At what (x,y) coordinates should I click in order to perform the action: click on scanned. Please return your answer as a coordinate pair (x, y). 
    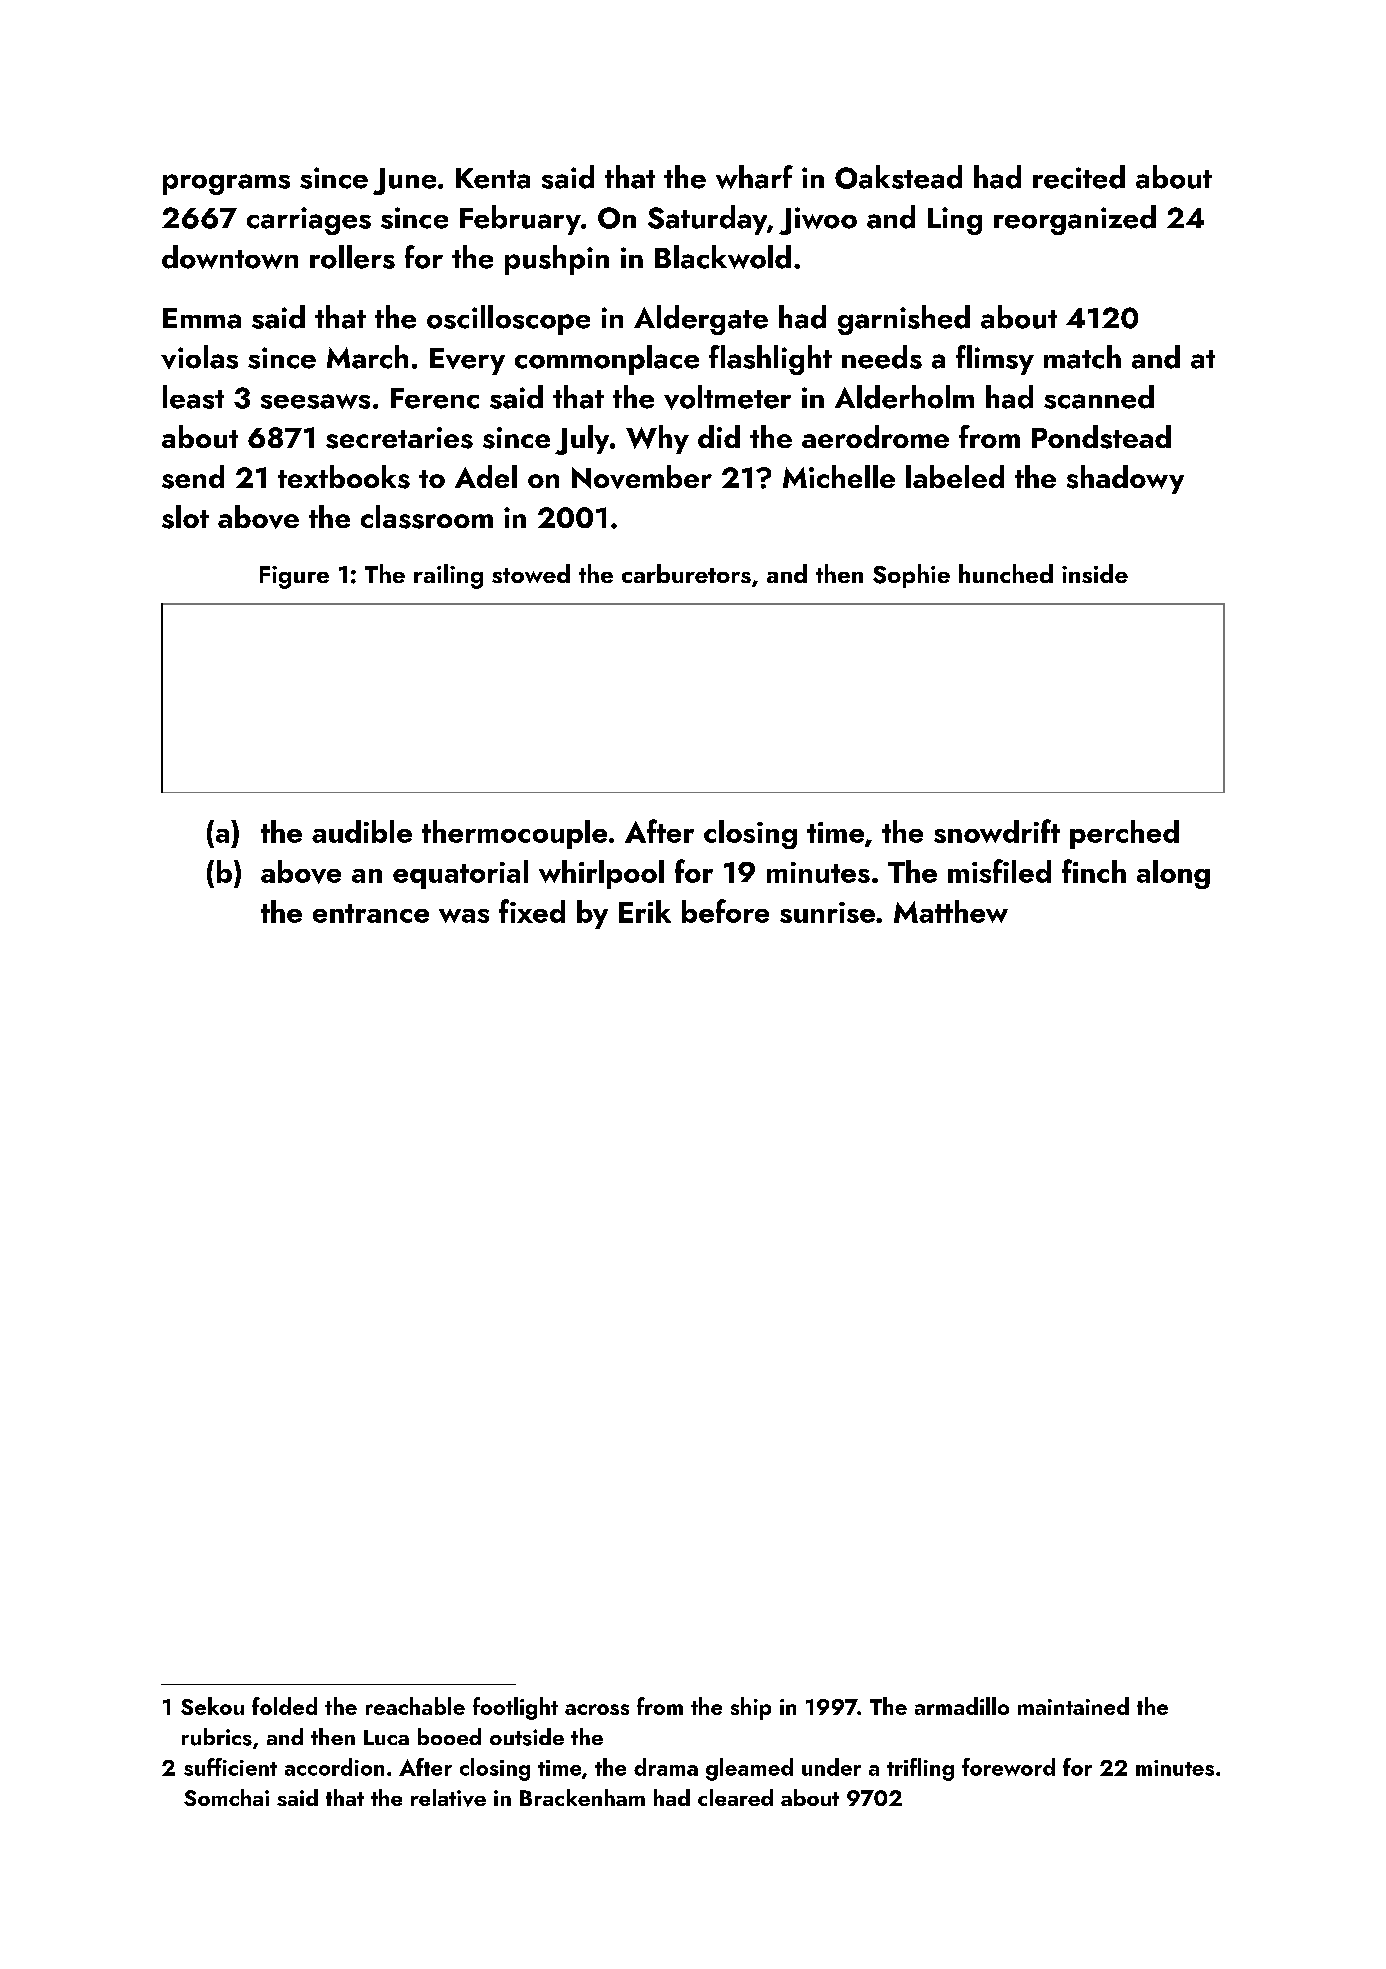
    Looking at the image, I should click on (1099, 397).
